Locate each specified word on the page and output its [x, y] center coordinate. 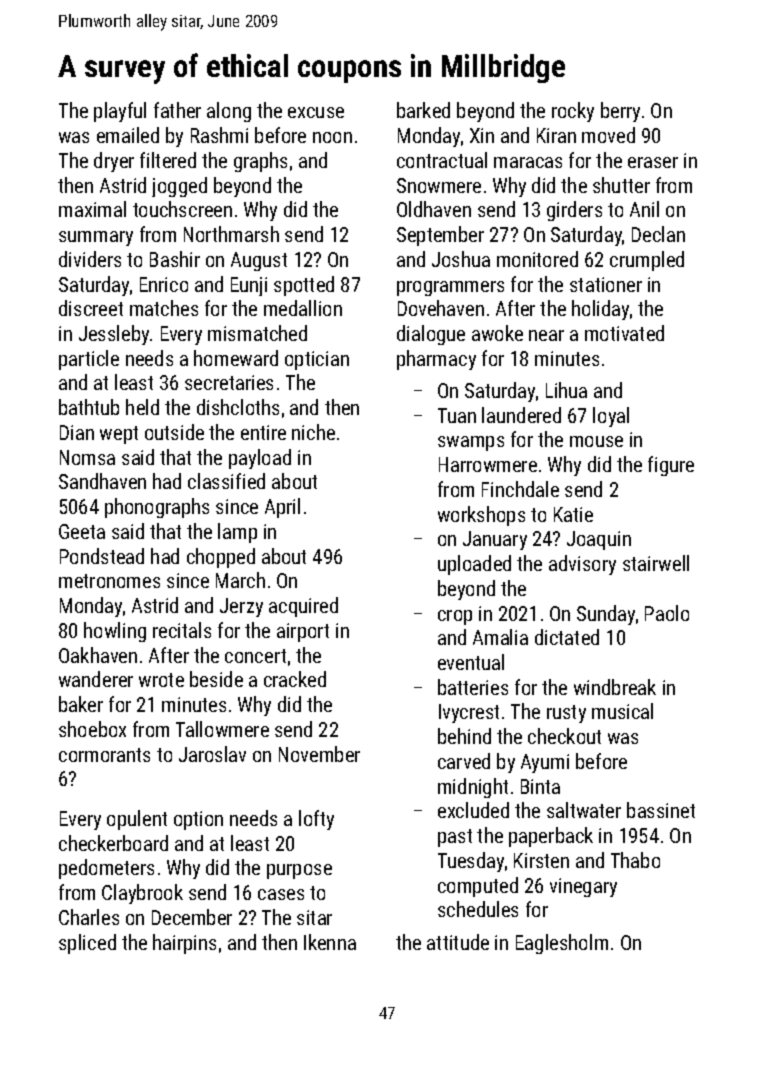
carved [464, 761]
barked [423, 110]
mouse [596, 441]
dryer [114, 162]
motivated [624, 333]
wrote [161, 680]
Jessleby [114, 335]
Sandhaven [102, 481]
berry [620, 112]
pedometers [106, 869]
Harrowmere [488, 464]
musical [622, 711]
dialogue [431, 335]
